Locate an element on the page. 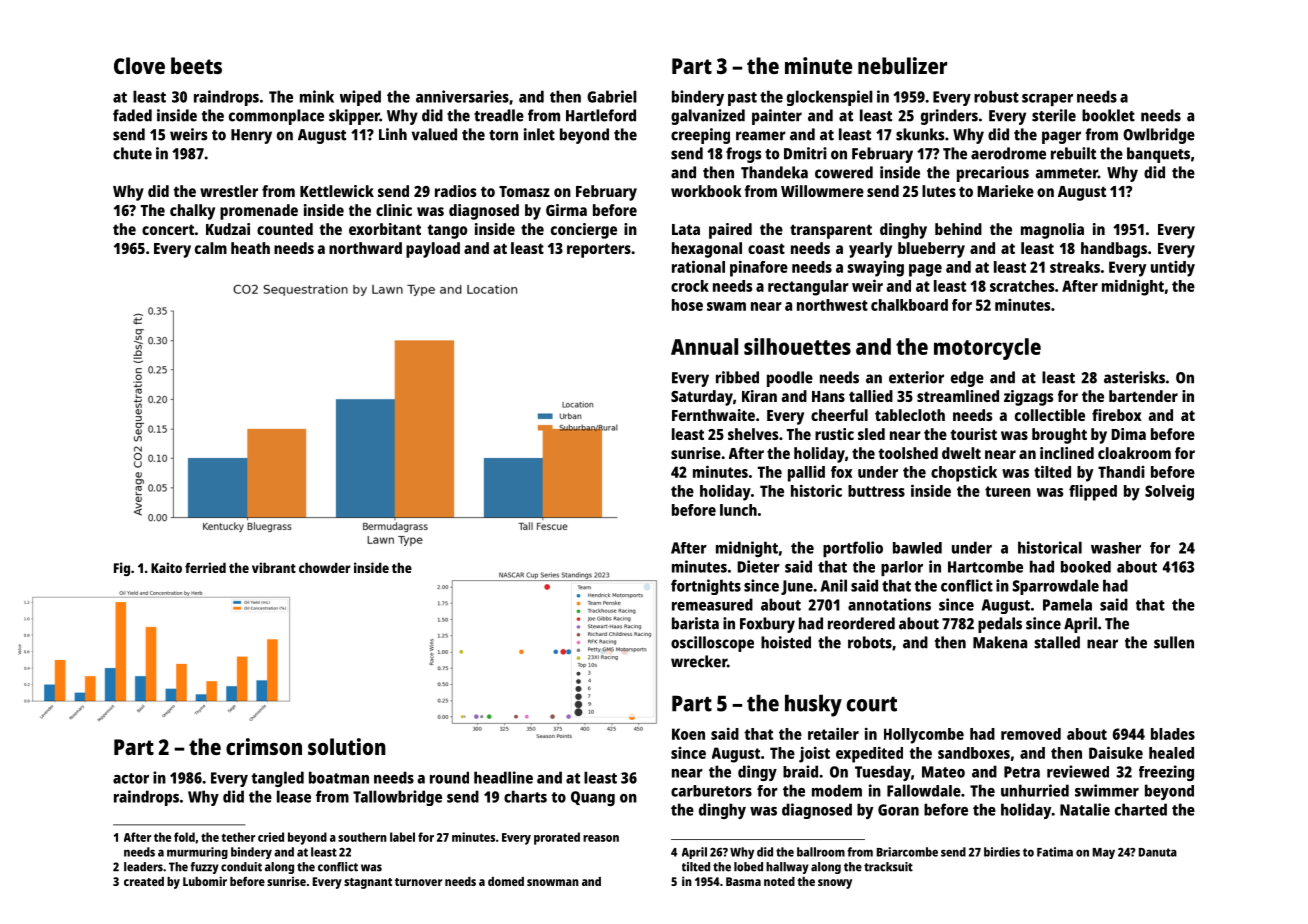 The width and height of the page is (1308, 924). snowy is located at coordinates (835, 884).
